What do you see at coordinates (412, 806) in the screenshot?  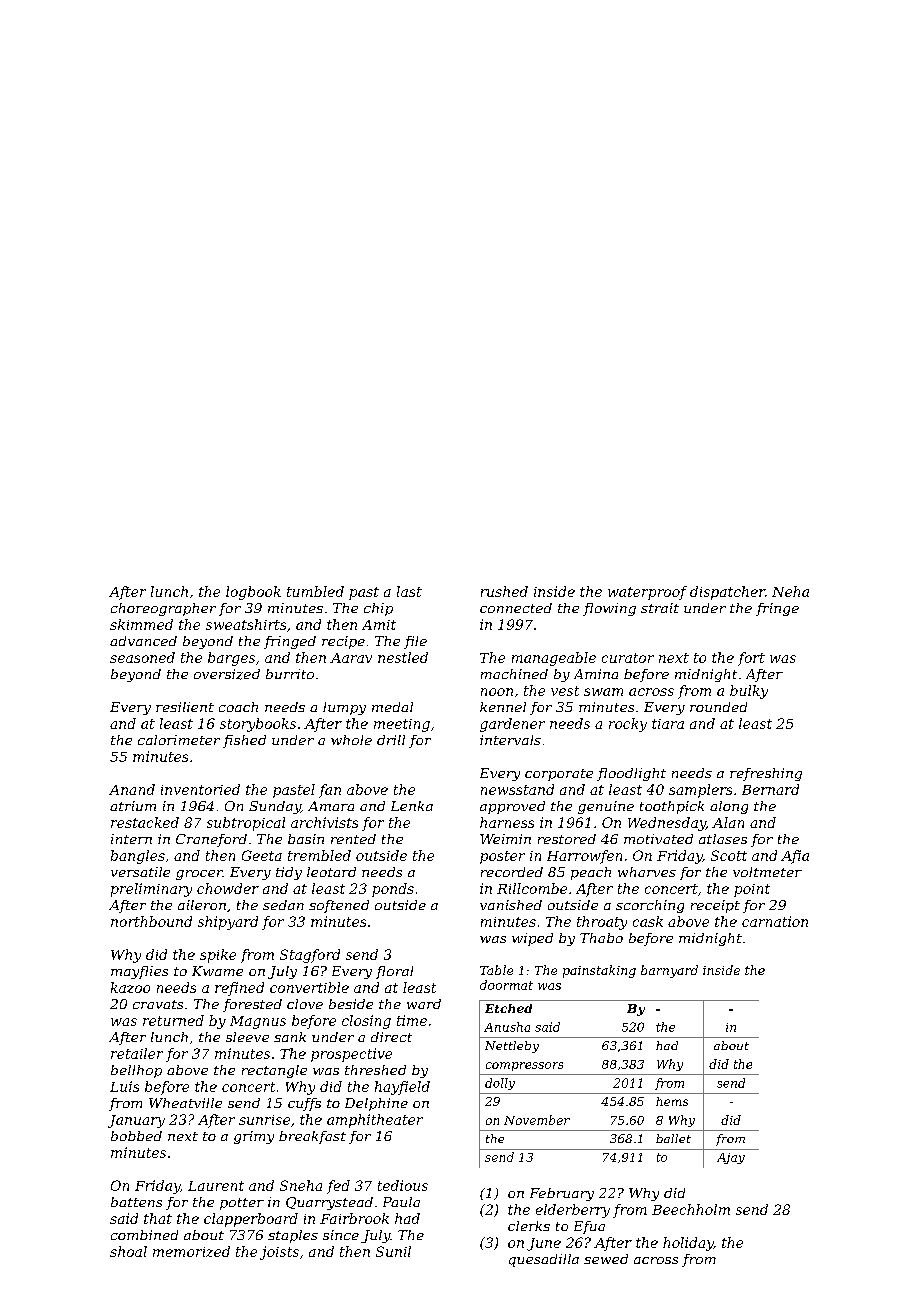 I see `Lenka` at bounding box center [412, 806].
